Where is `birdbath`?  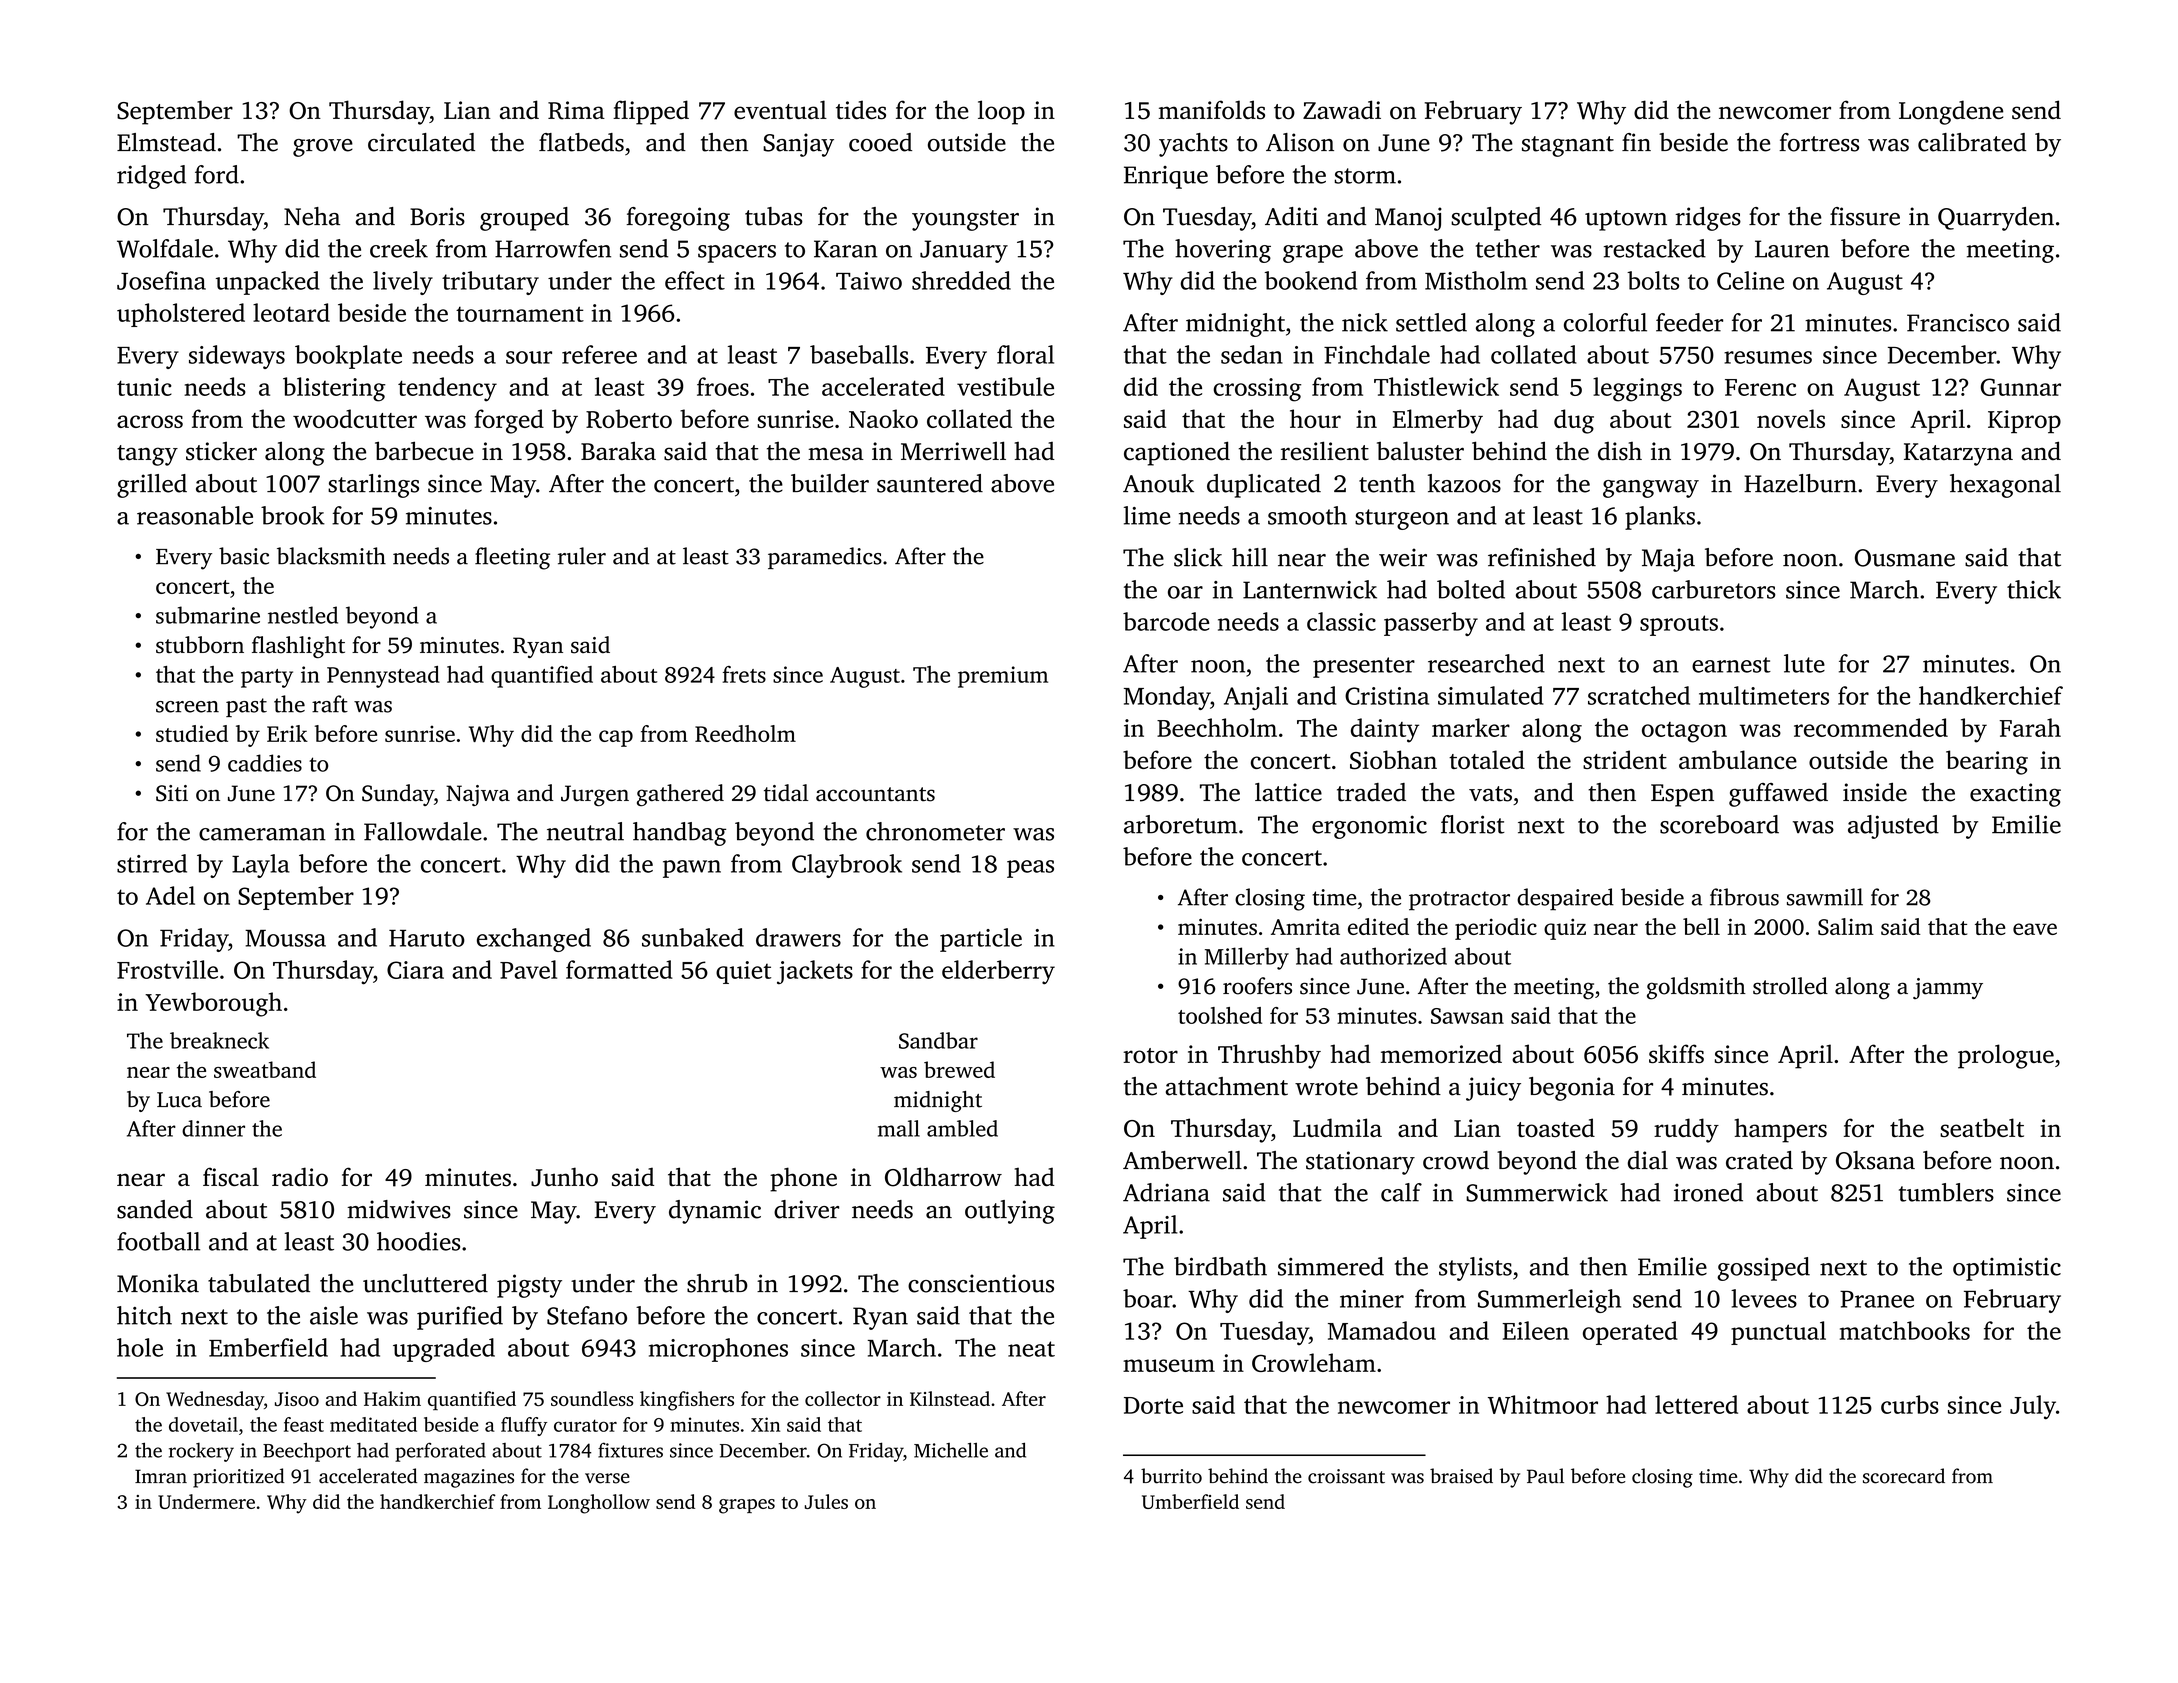 birdbath is located at coordinates (1220, 1266).
